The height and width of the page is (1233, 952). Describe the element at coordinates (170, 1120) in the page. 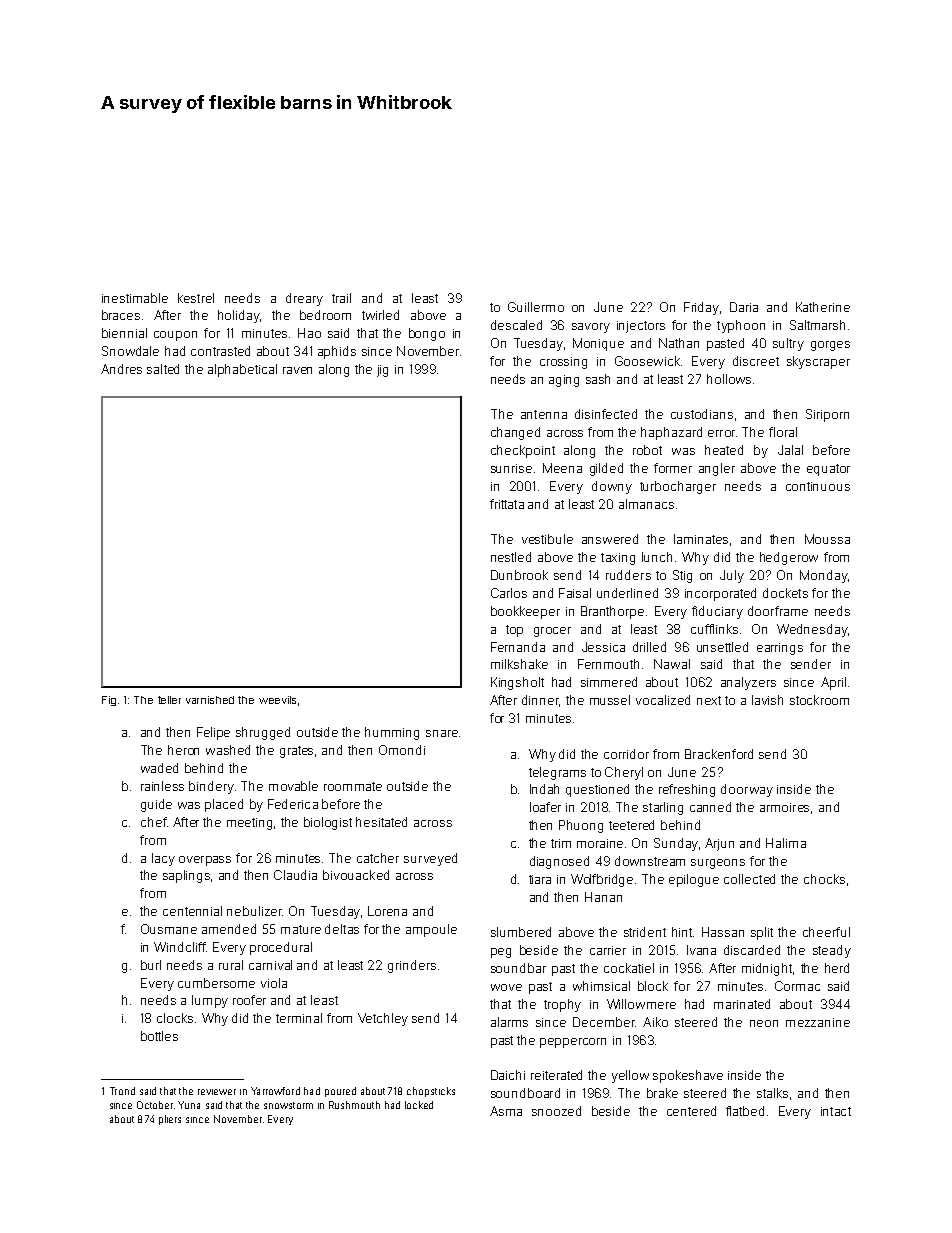

I see `pliers` at that location.
